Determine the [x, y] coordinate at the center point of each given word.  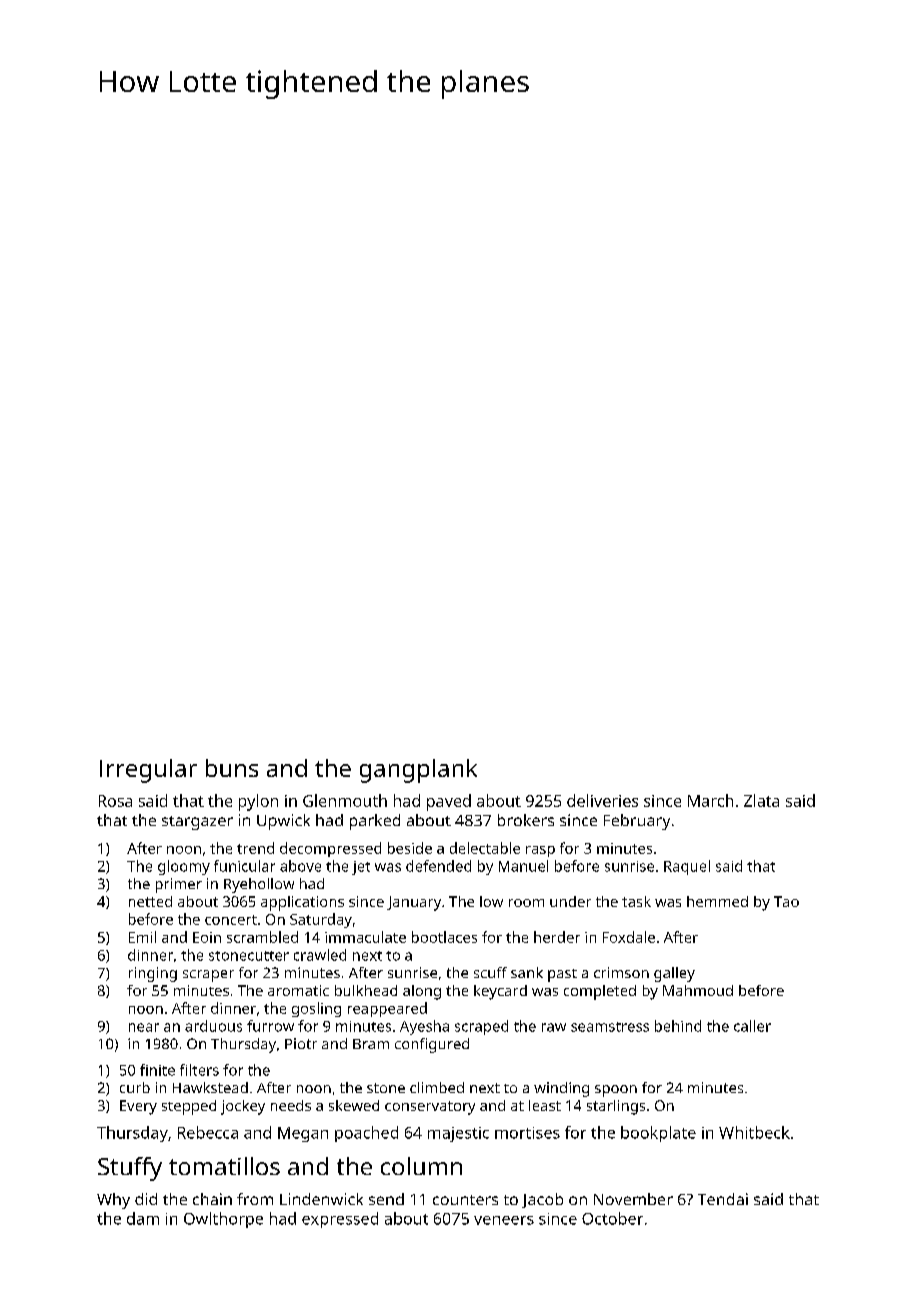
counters [465, 1200]
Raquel [687, 867]
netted [150, 901]
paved [449, 802]
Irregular [148, 771]
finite [157, 1070]
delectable [485, 848]
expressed [340, 1220]
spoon [616, 1091]
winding [561, 1089]
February [637, 822]
